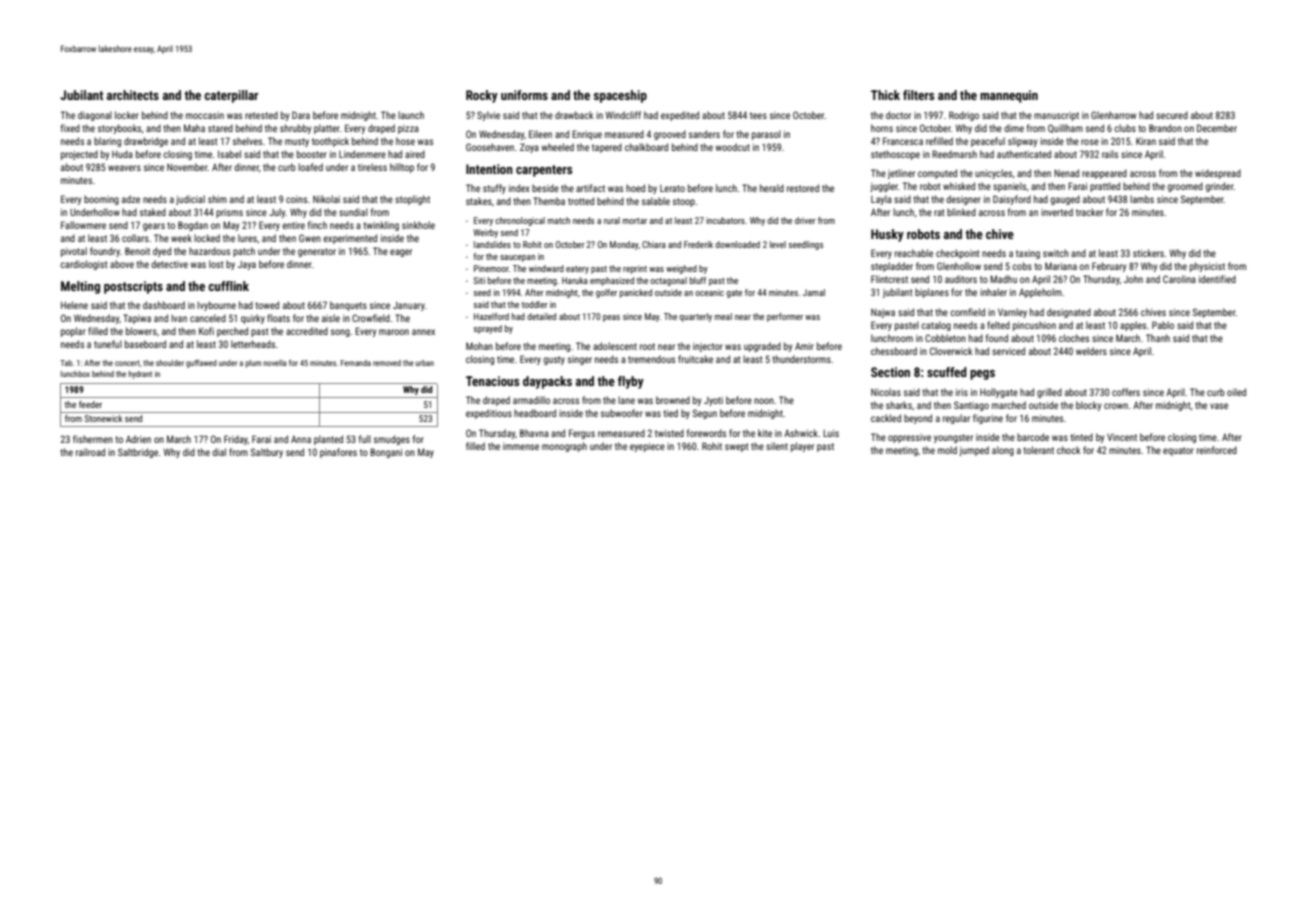 The height and width of the screenshot is (924, 1308). I want to click on launch, so click(411, 115).
